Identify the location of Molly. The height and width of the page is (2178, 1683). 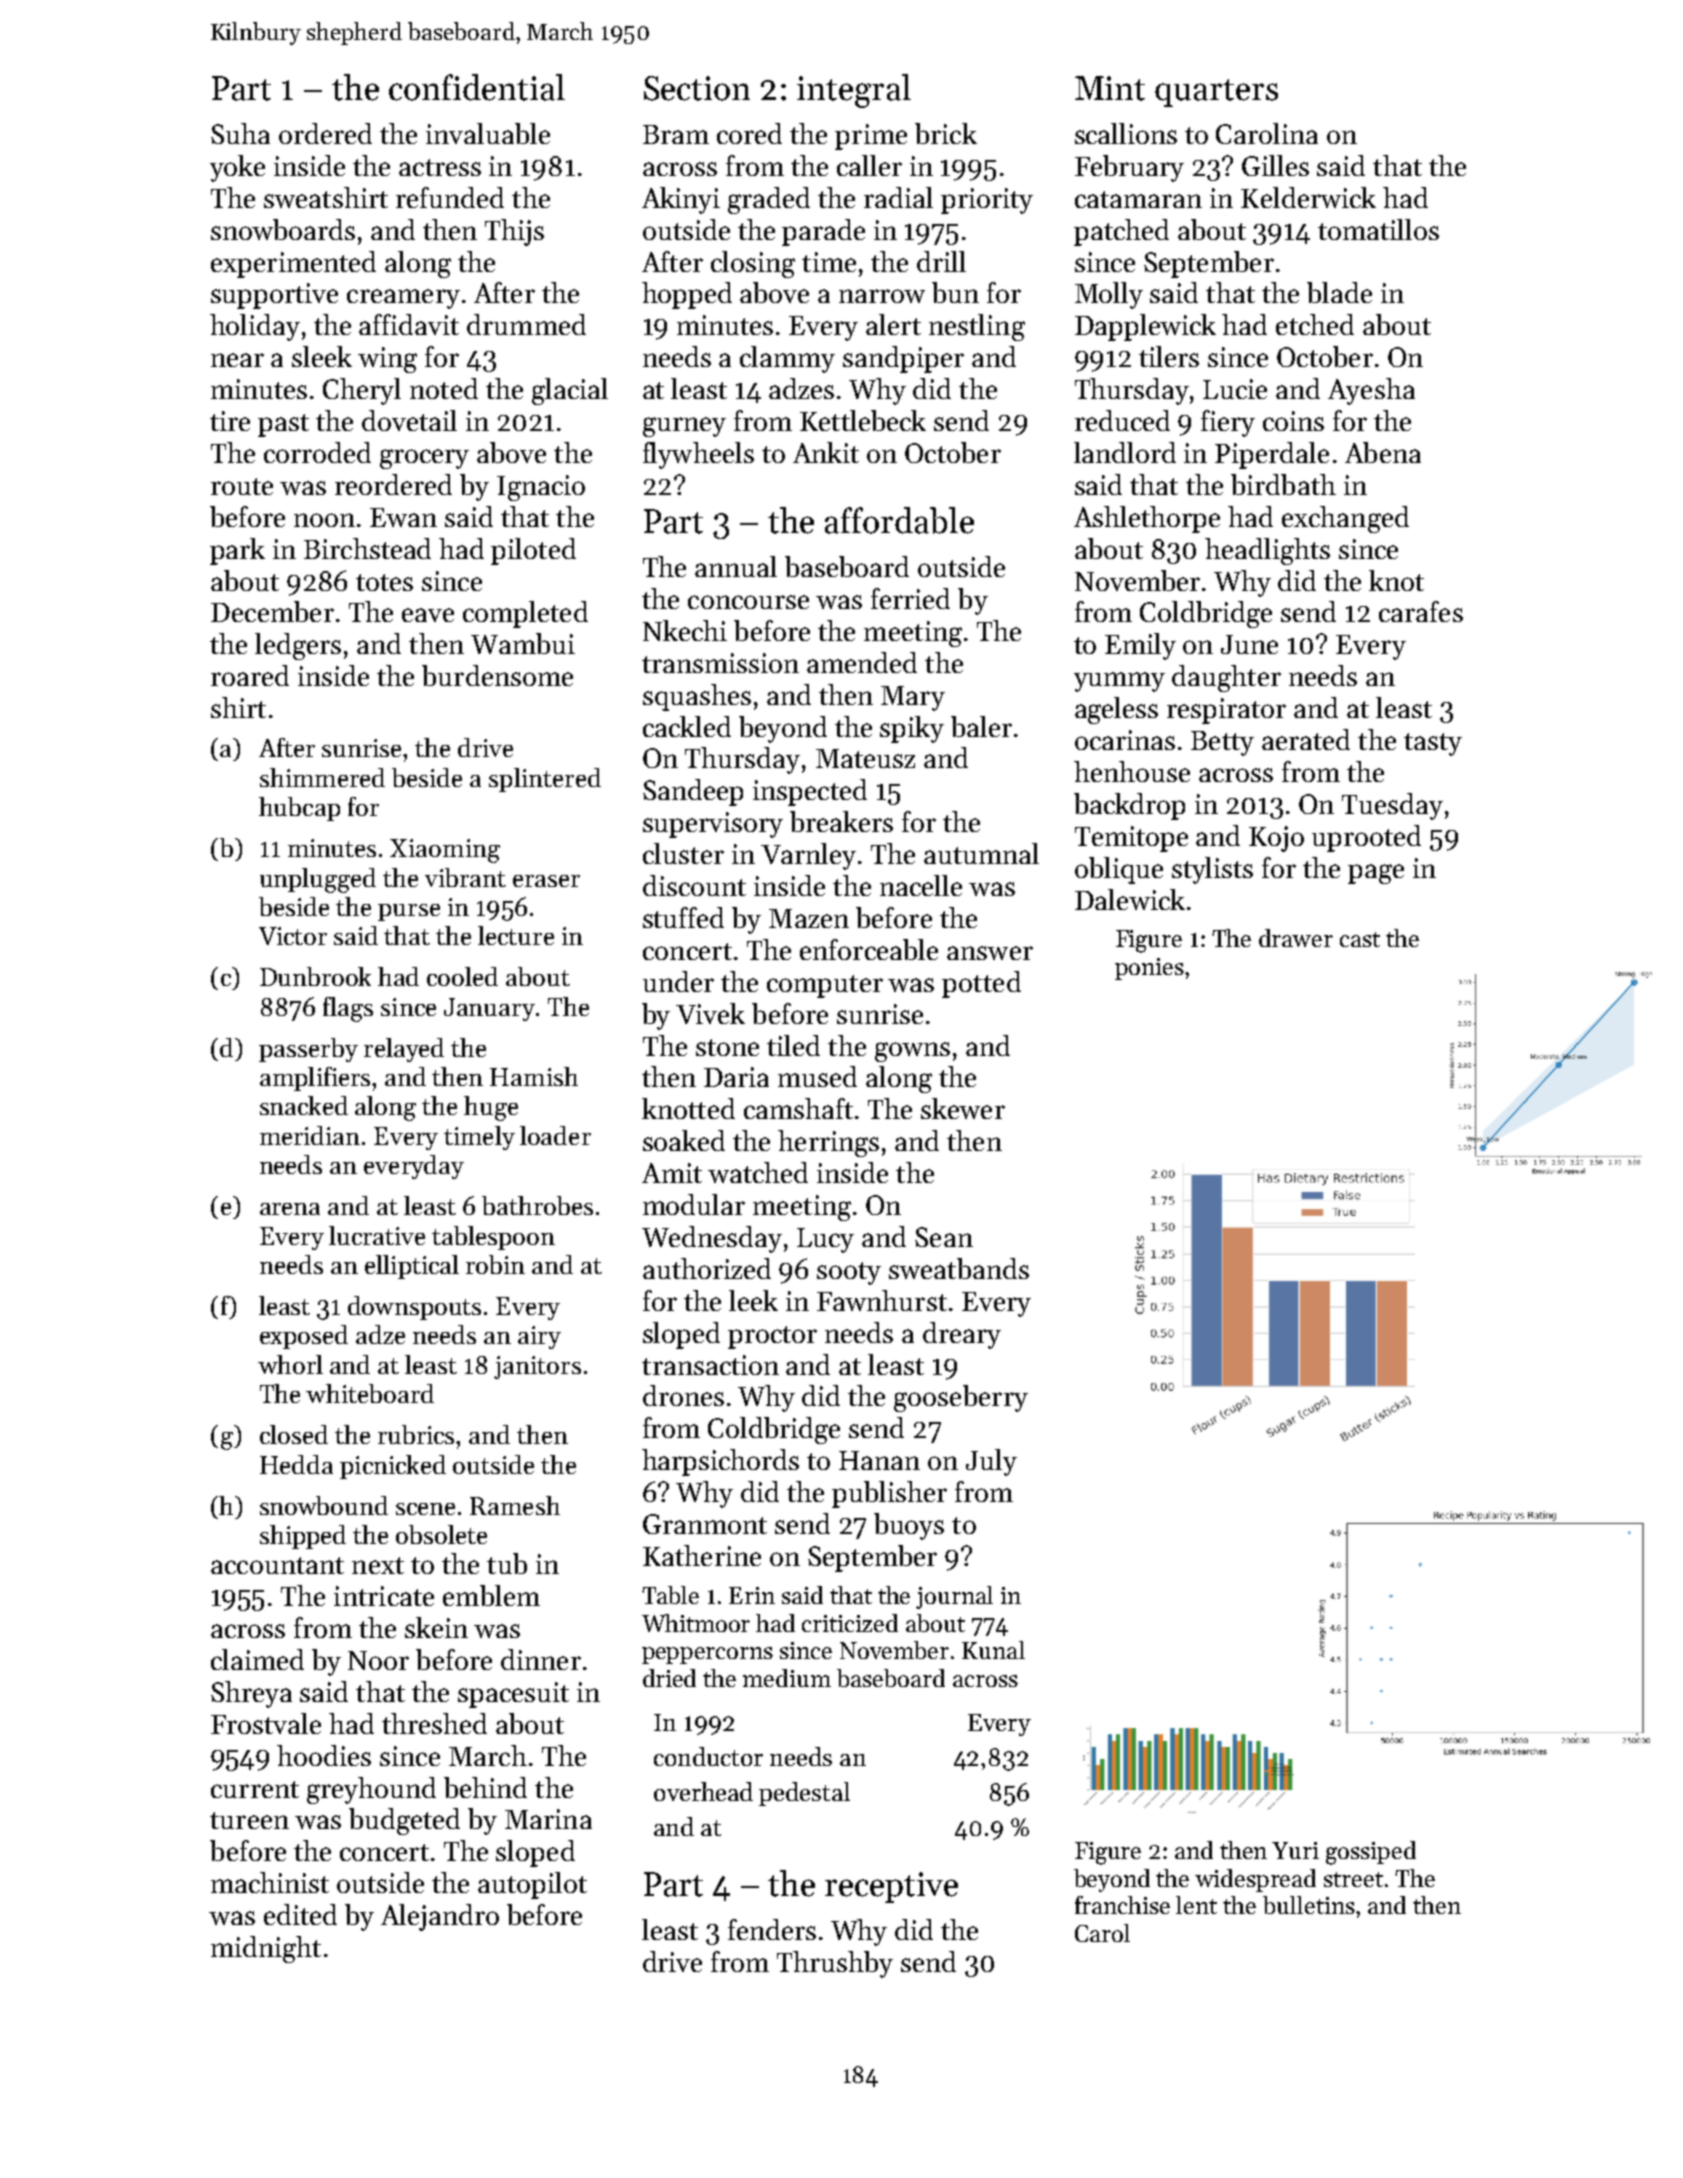
(1109, 295).
